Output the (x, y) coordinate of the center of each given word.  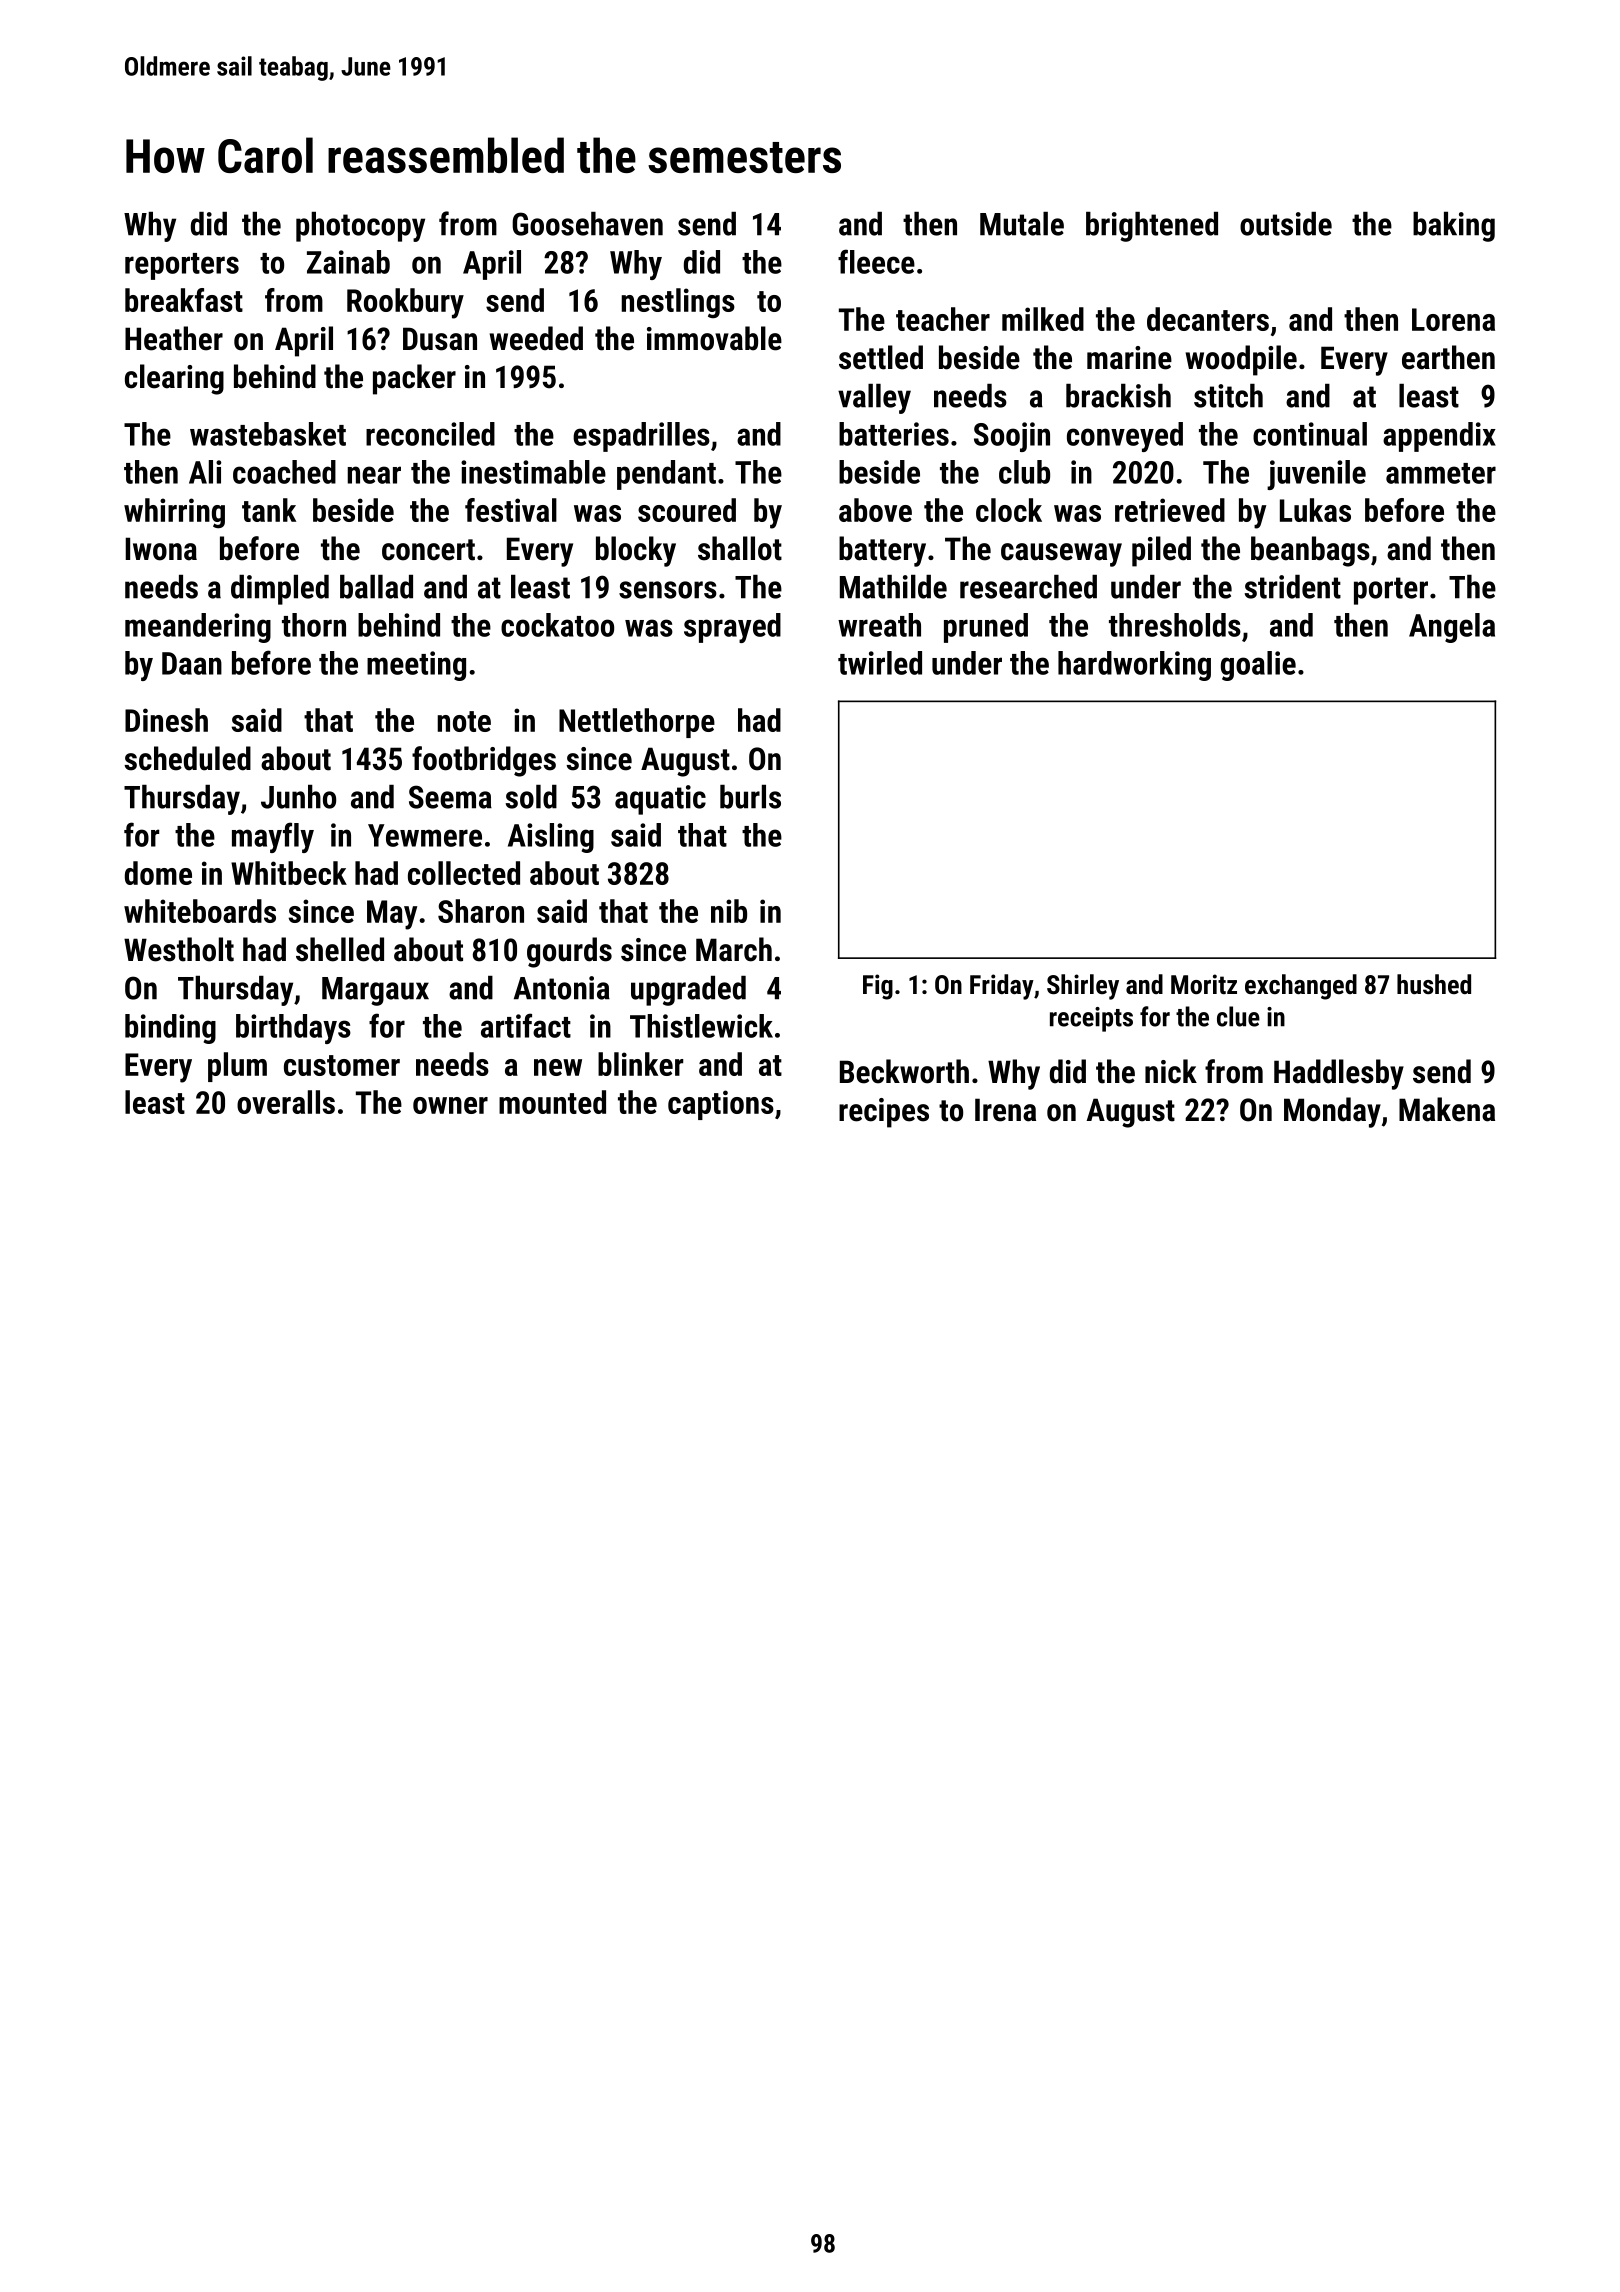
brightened (1152, 227)
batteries (894, 434)
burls (750, 797)
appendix (1439, 437)
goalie (1258, 666)
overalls (286, 1102)
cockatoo (557, 625)
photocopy (360, 227)
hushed (1434, 984)
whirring (174, 513)
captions (721, 1105)
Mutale (1022, 224)
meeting (416, 666)
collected (464, 873)
